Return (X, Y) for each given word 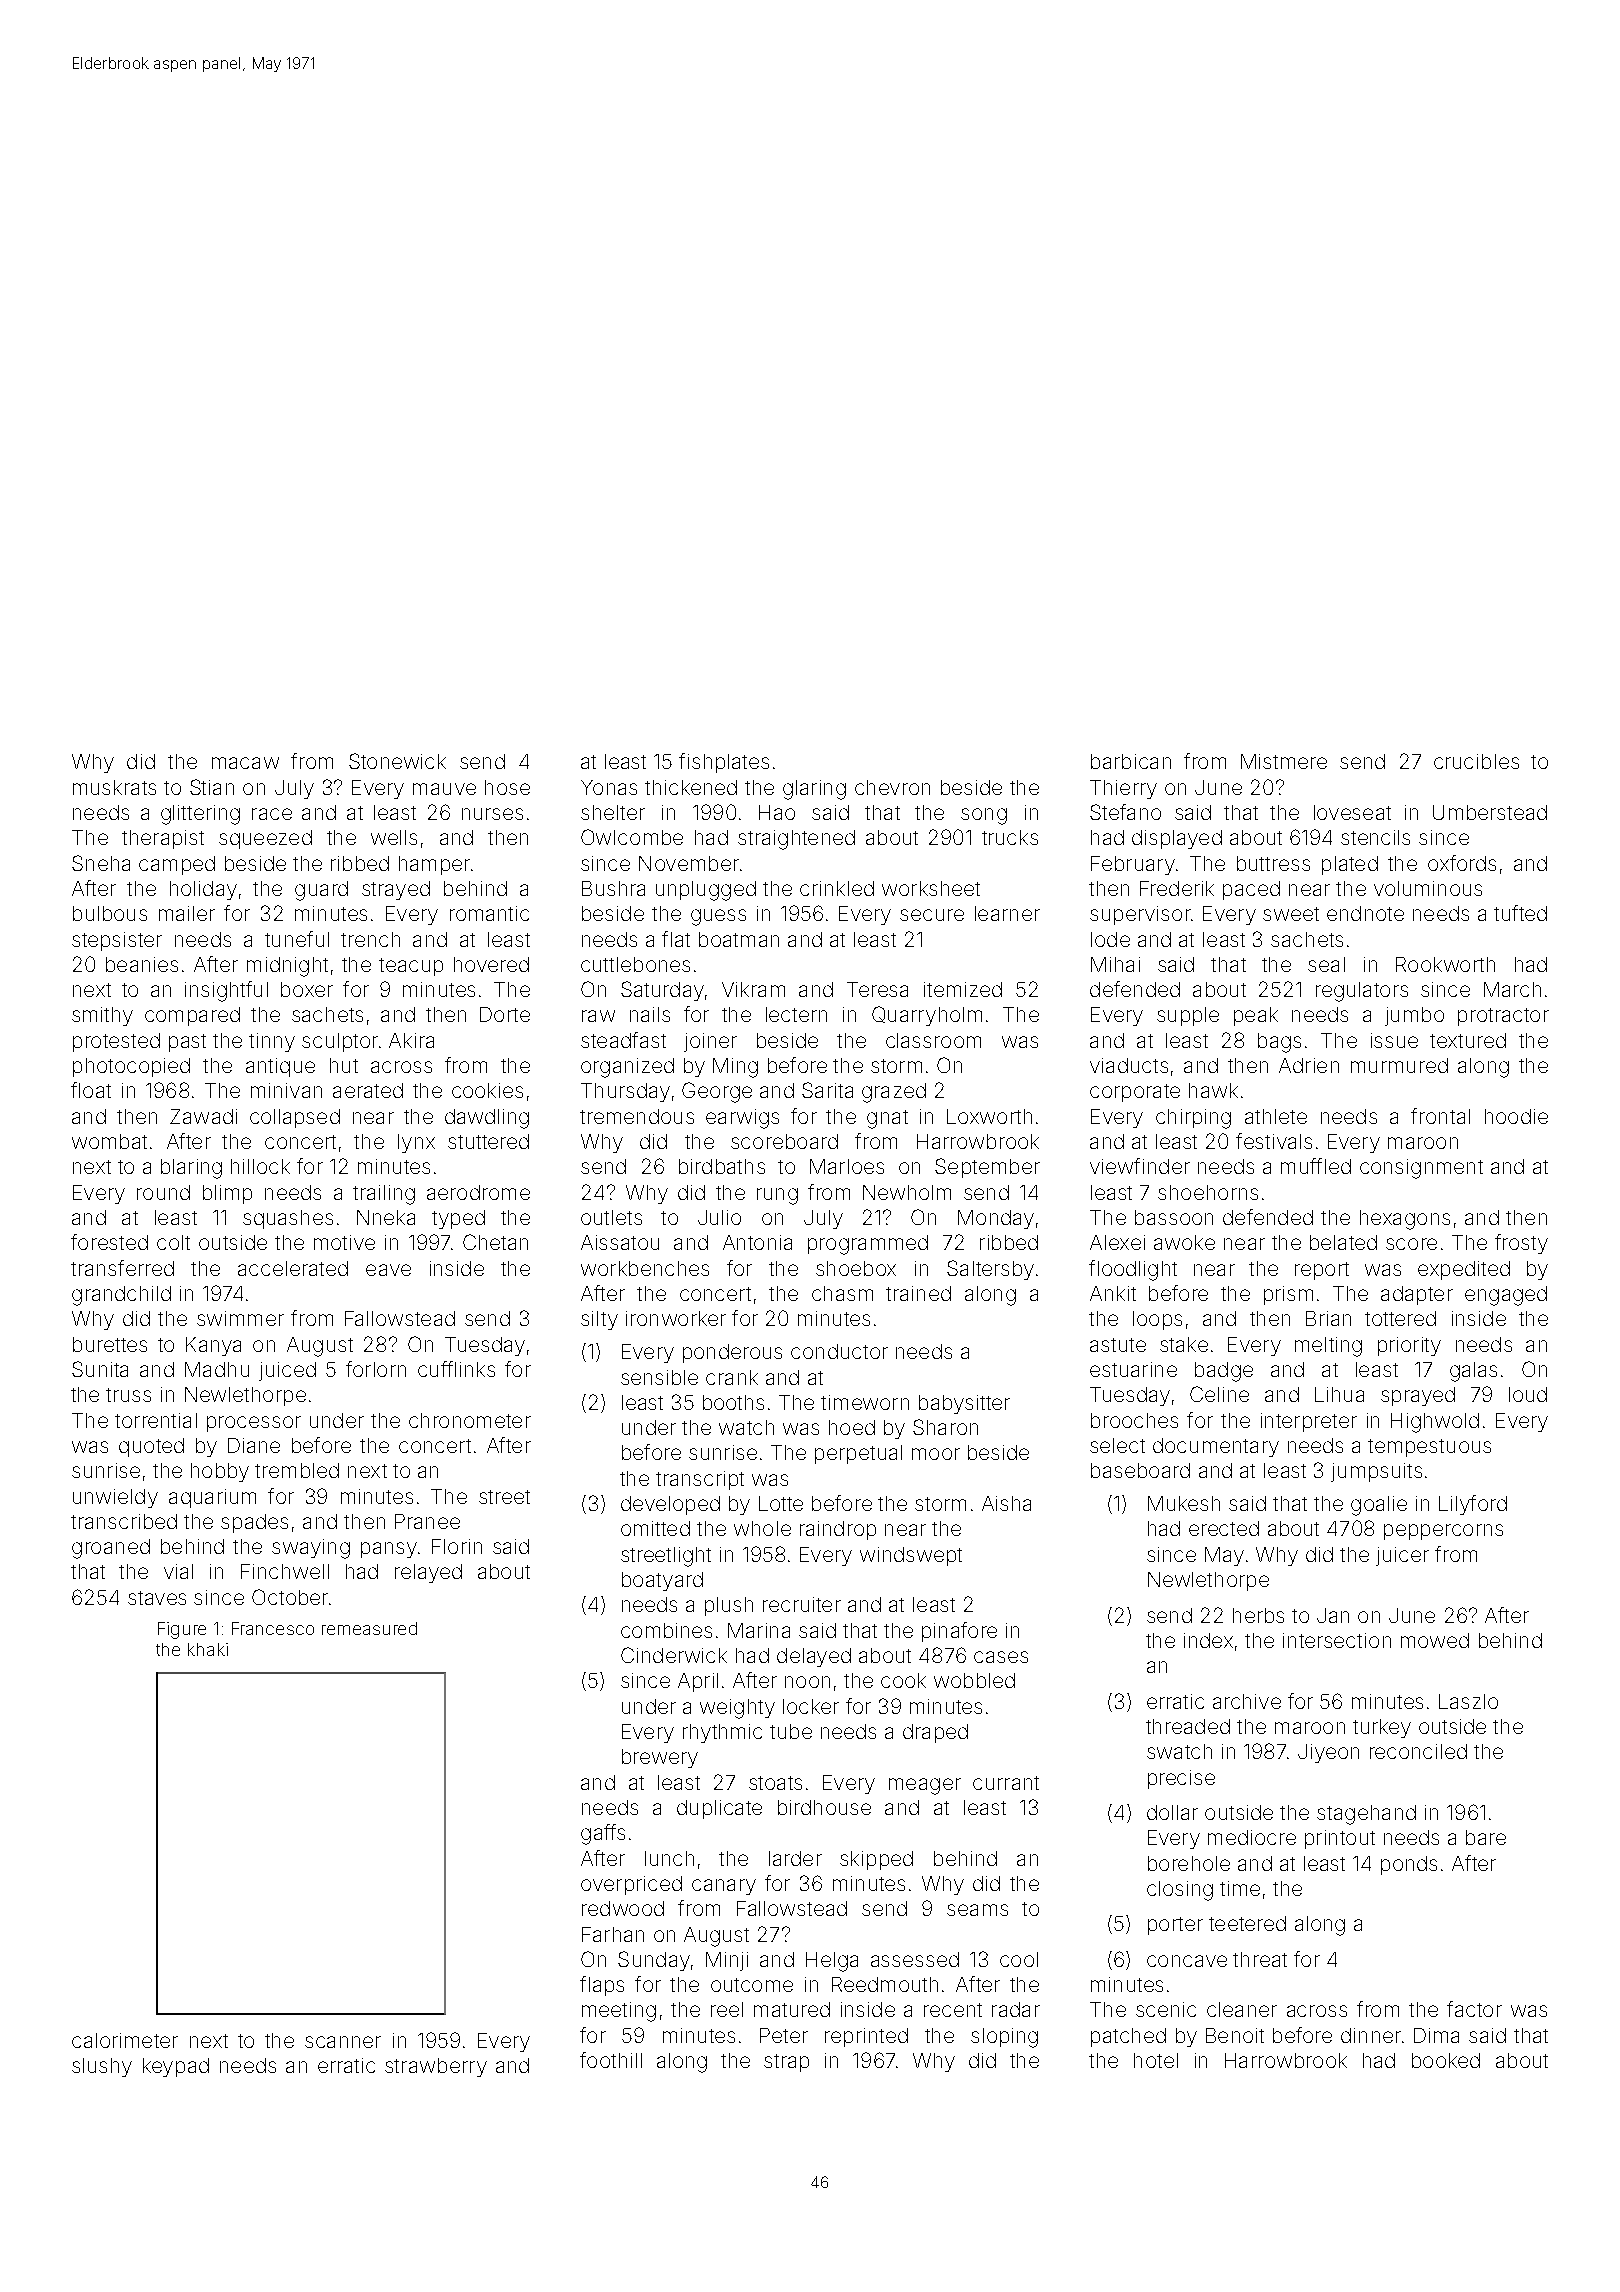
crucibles (1476, 761)
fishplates (724, 763)
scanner (343, 2042)
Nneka (386, 1217)
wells (394, 837)
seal (1326, 964)
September (987, 1168)
